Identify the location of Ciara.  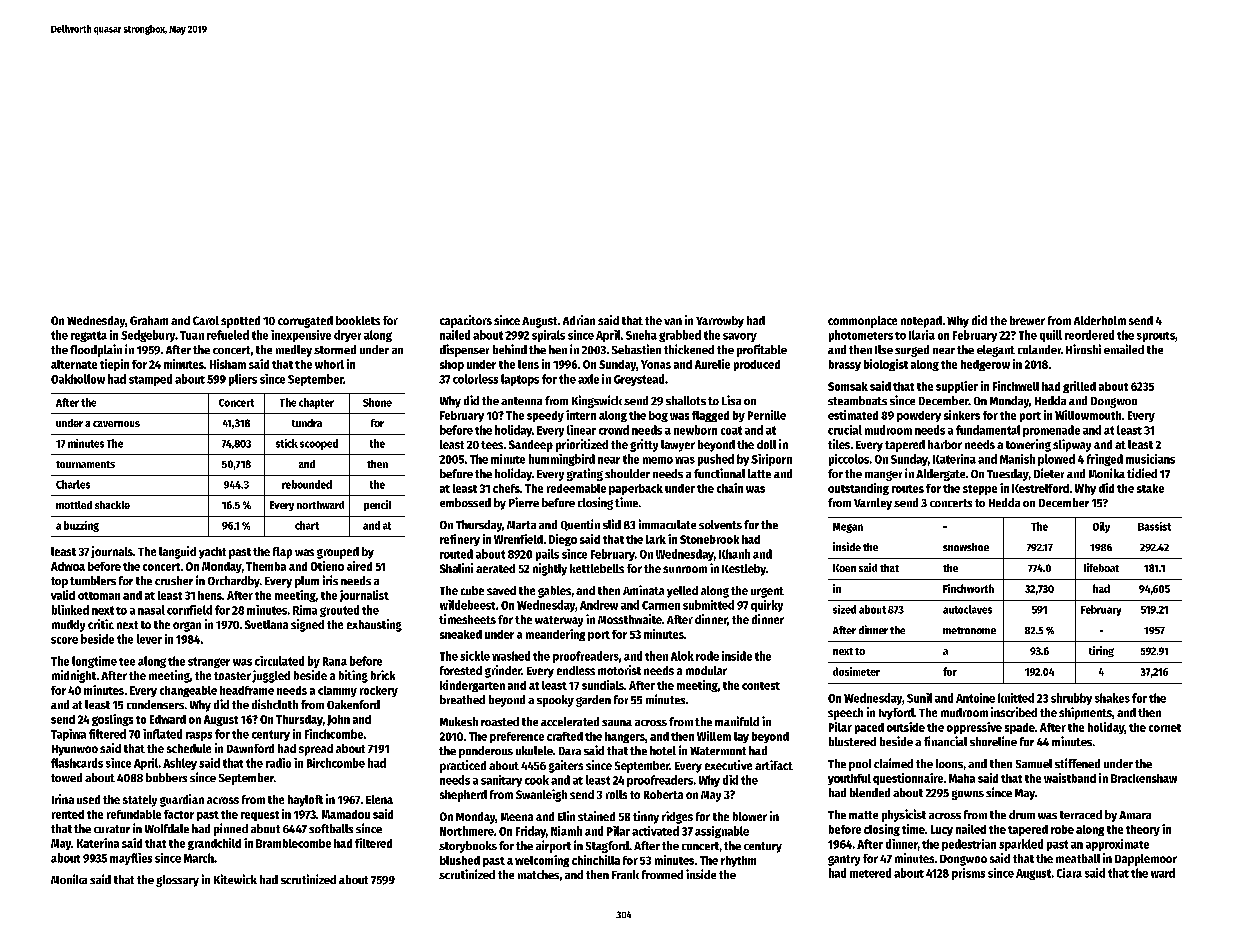
(1069, 873).
